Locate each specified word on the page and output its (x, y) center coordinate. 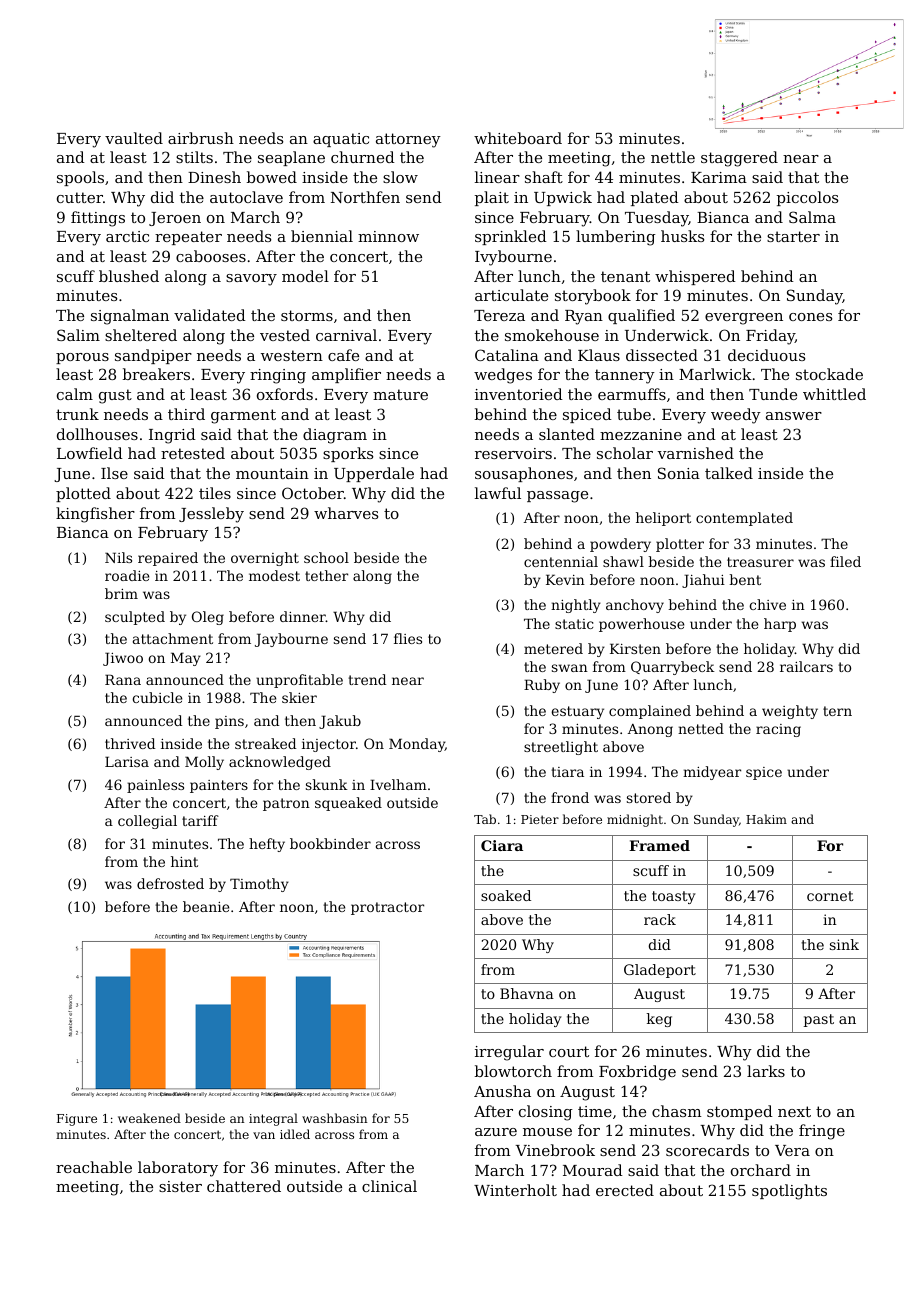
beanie (206, 906)
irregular (509, 1053)
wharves (346, 513)
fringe (822, 1132)
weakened (149, 1118)
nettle (673, 157)
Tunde (773, 394)
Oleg (208, 618)
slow (400, 177)
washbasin (334, 1118)
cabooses (211, 256)
